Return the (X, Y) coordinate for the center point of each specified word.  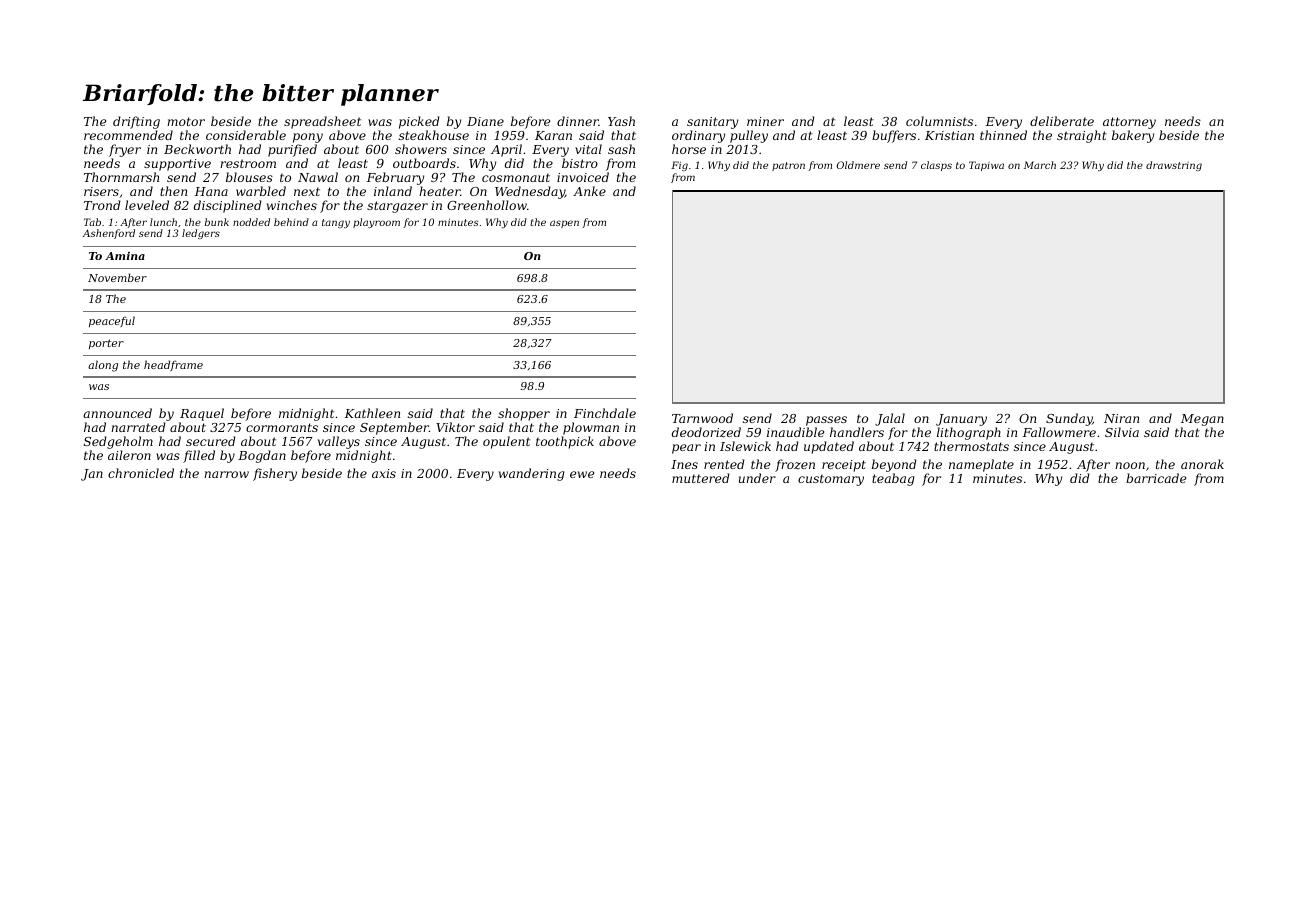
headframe (173, 365)
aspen (564, 224)
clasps (936, 166)
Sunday (1069, 419)
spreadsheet (322, 122)
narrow (226, 474)
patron (788, 166)
